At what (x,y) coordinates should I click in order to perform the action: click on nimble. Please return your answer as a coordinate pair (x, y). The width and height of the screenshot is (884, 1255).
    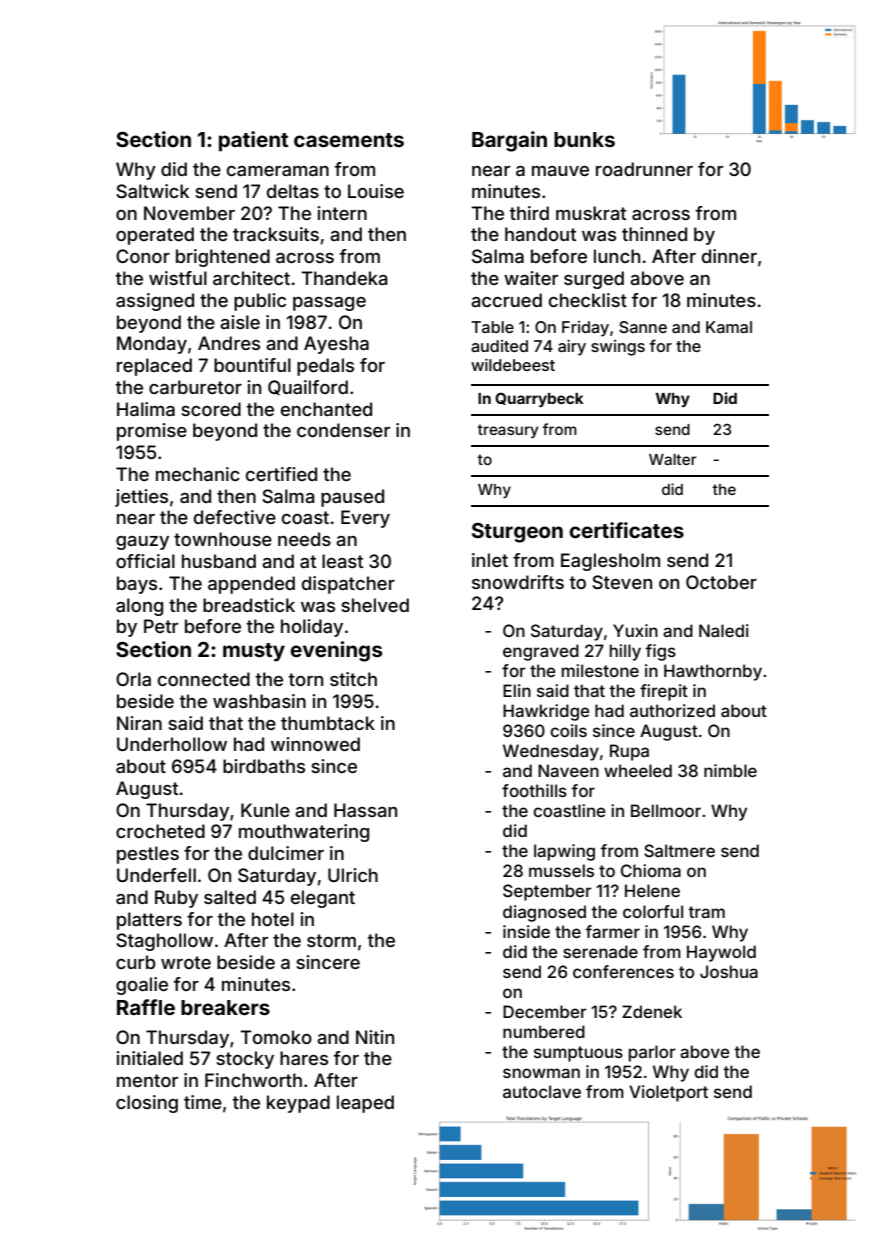
    Looking at the image, I should click on (730, 770).
